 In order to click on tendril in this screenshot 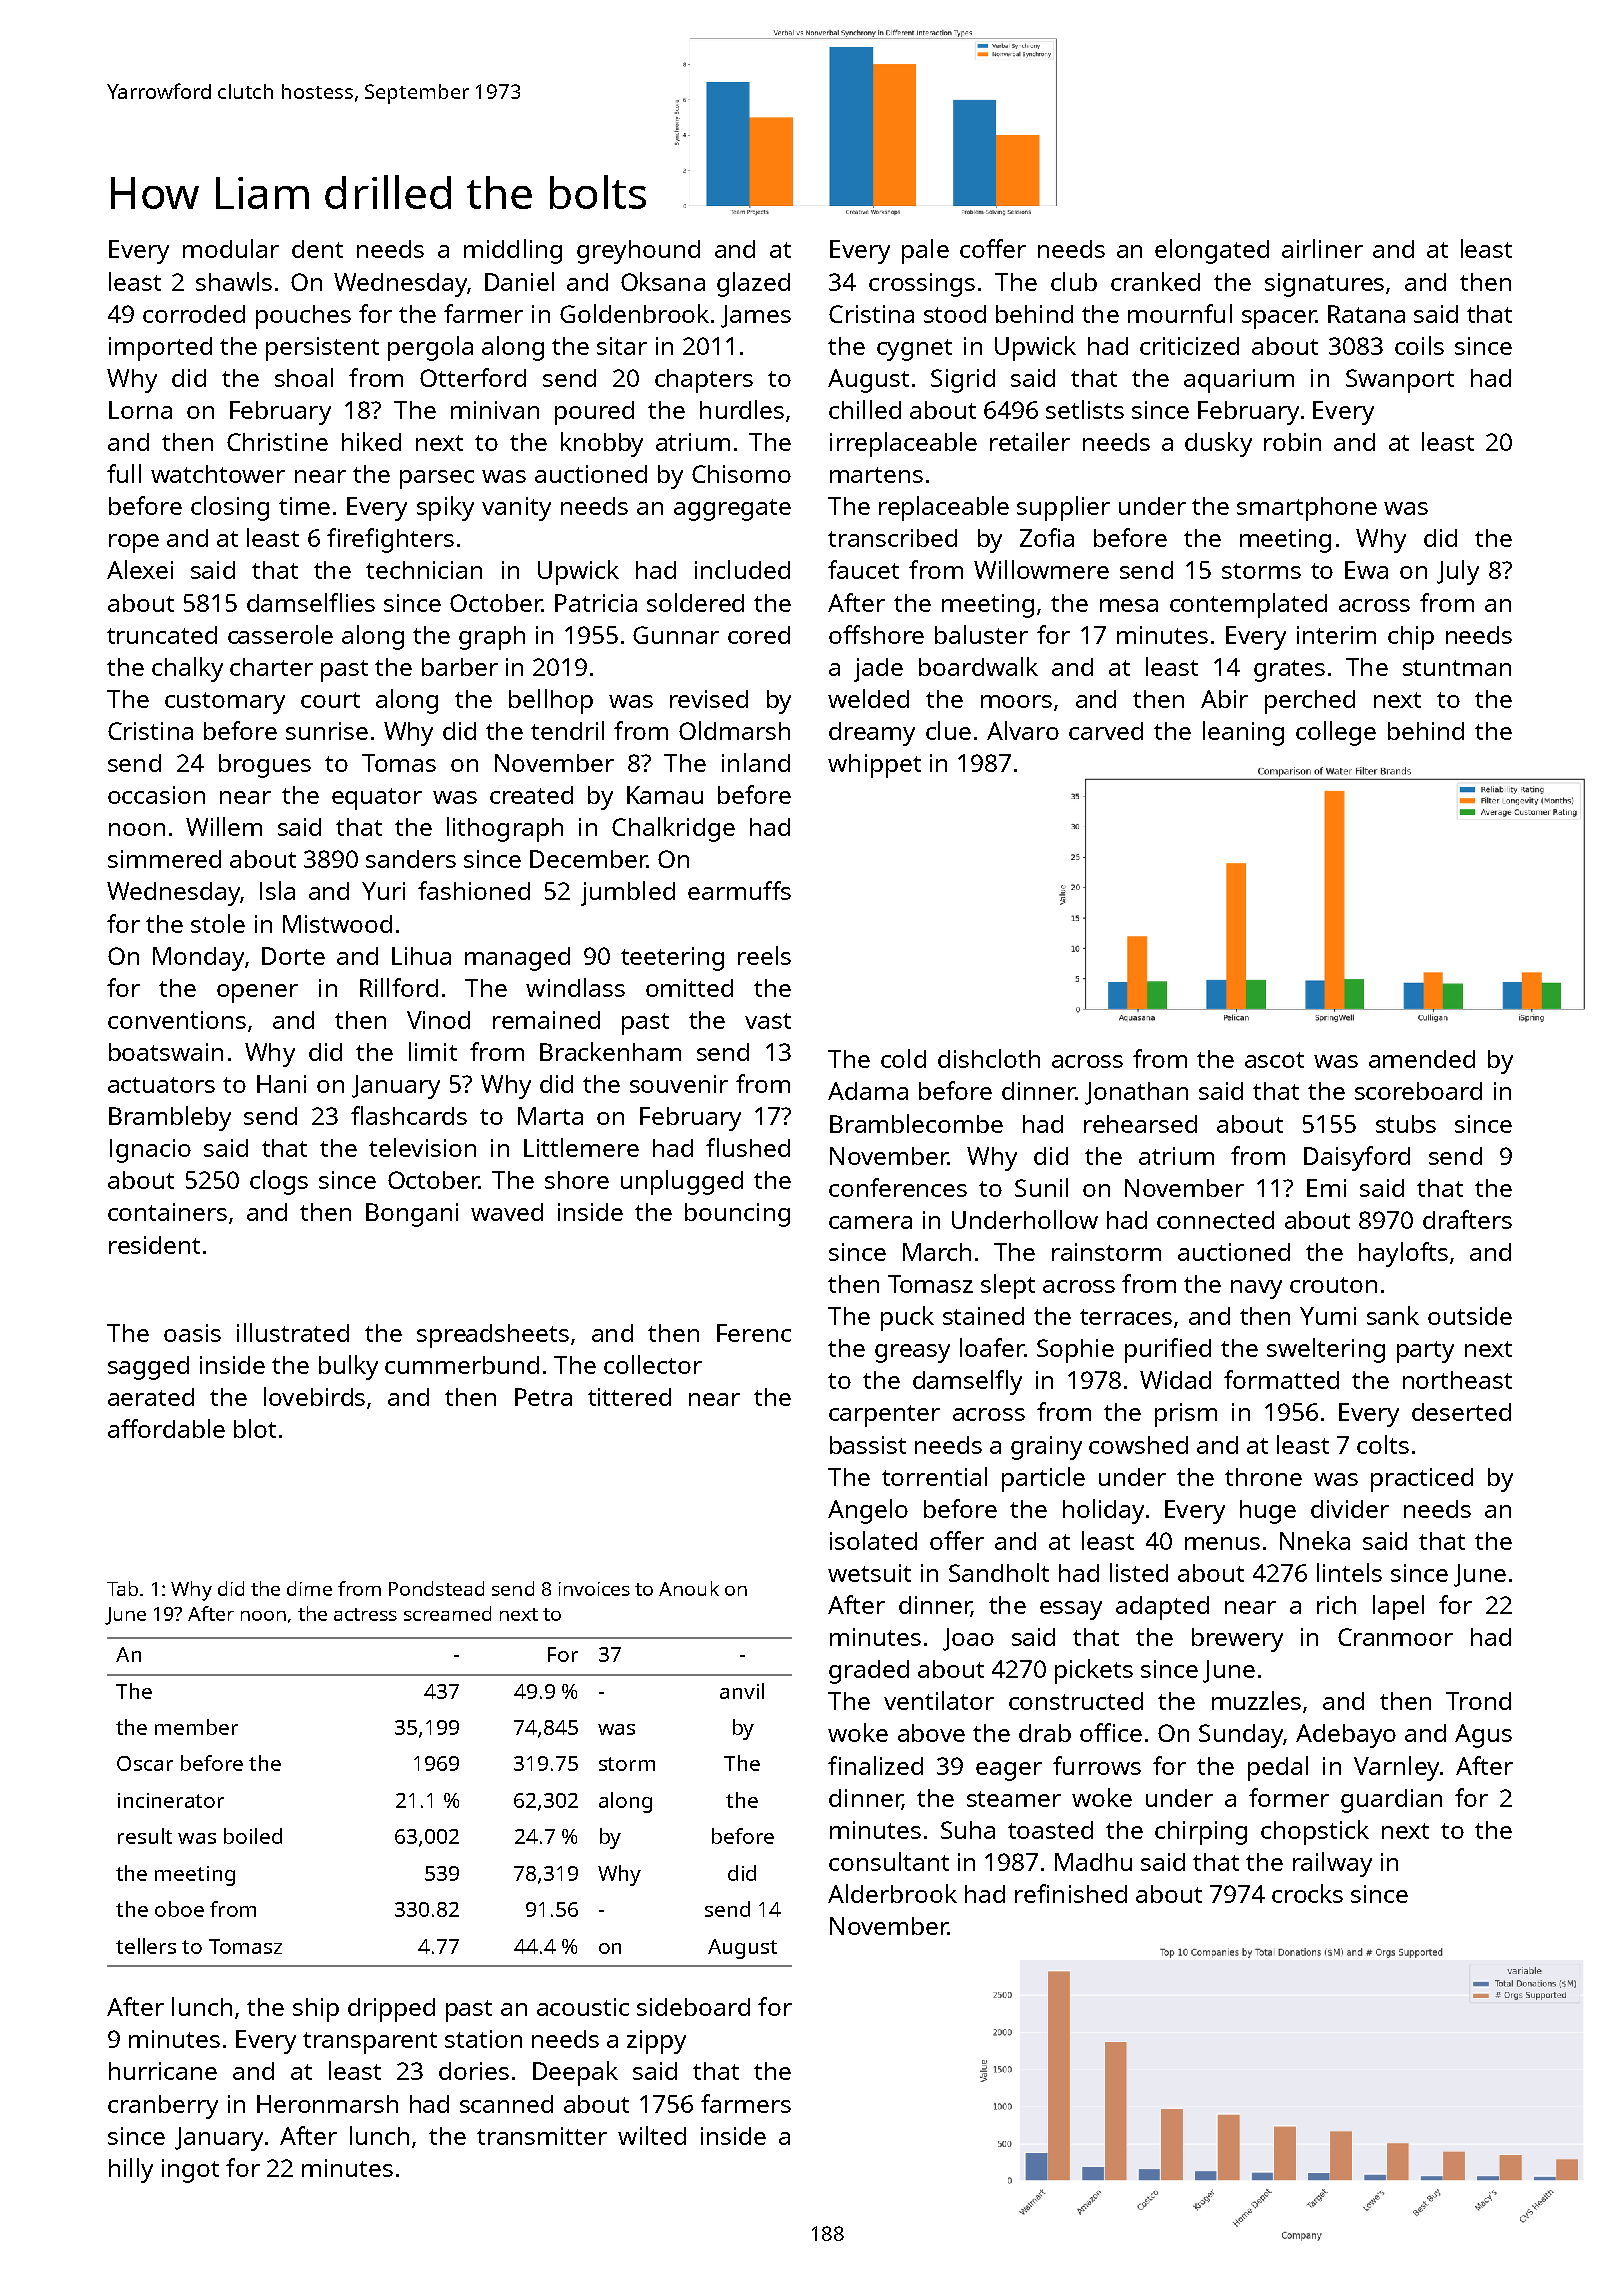, I will do `click(567, 730)`.
